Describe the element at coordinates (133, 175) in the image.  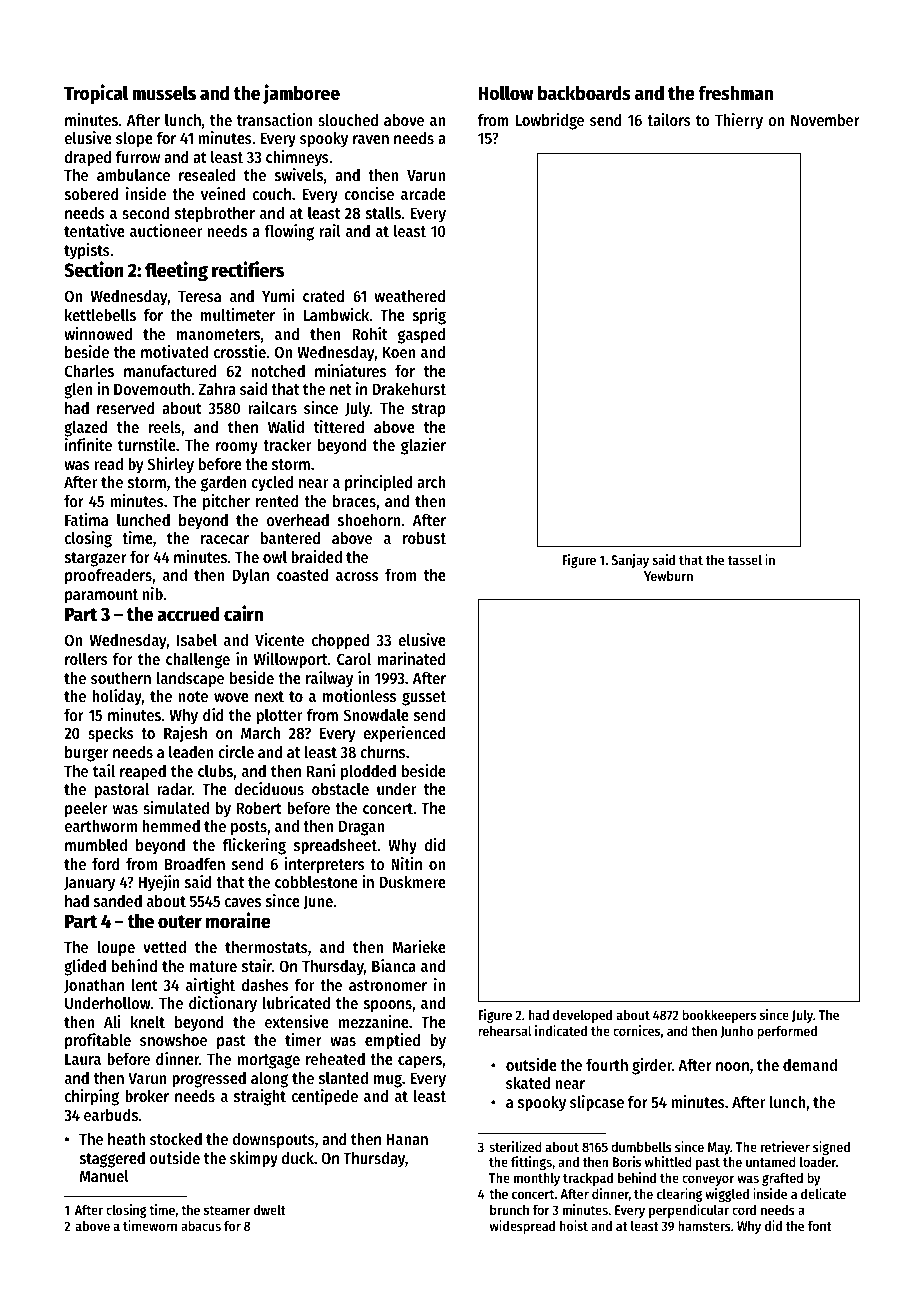
I see `ambulance` at that location.
